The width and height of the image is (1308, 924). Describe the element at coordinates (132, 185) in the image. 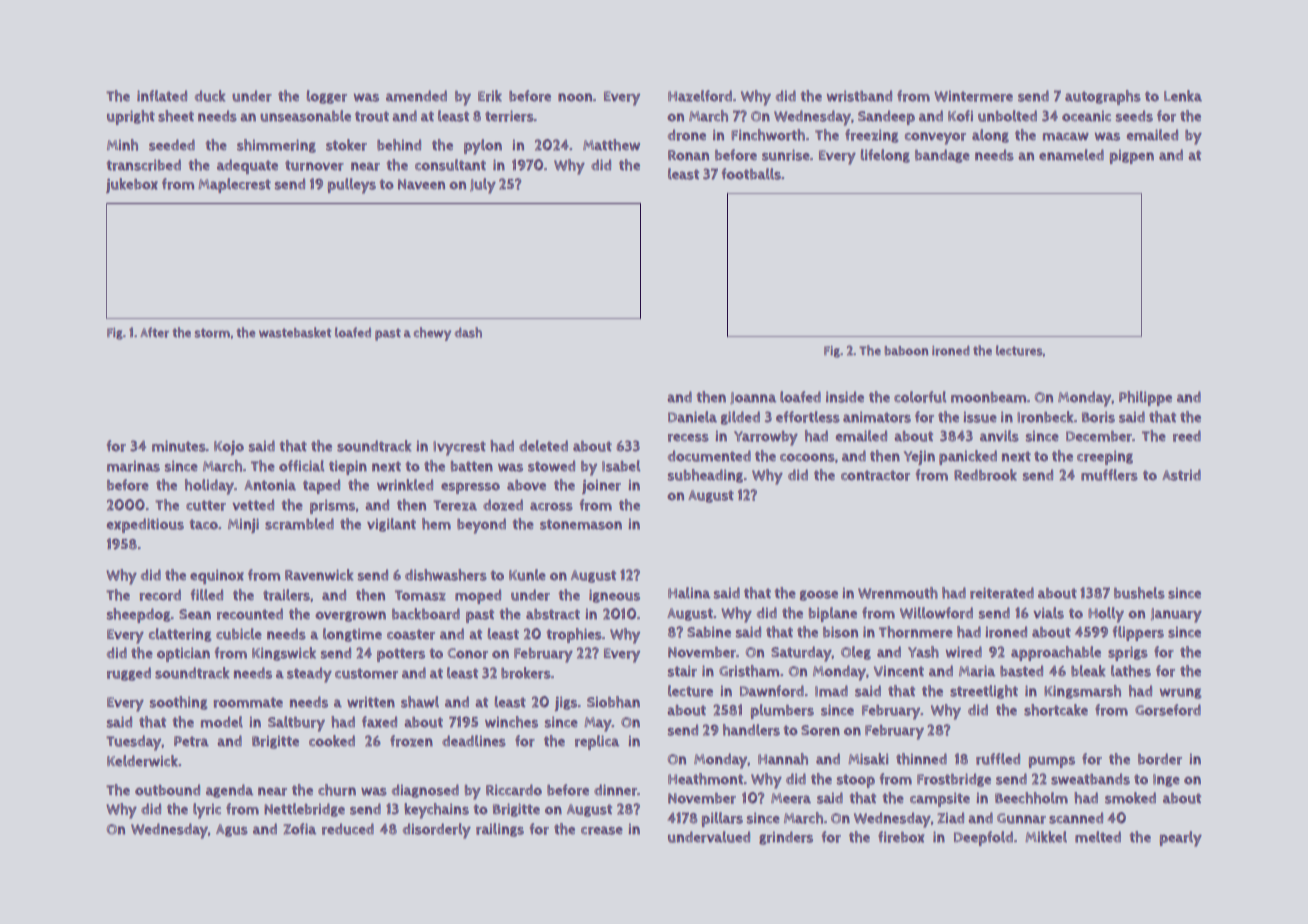

I see `jukebox` at that location.
